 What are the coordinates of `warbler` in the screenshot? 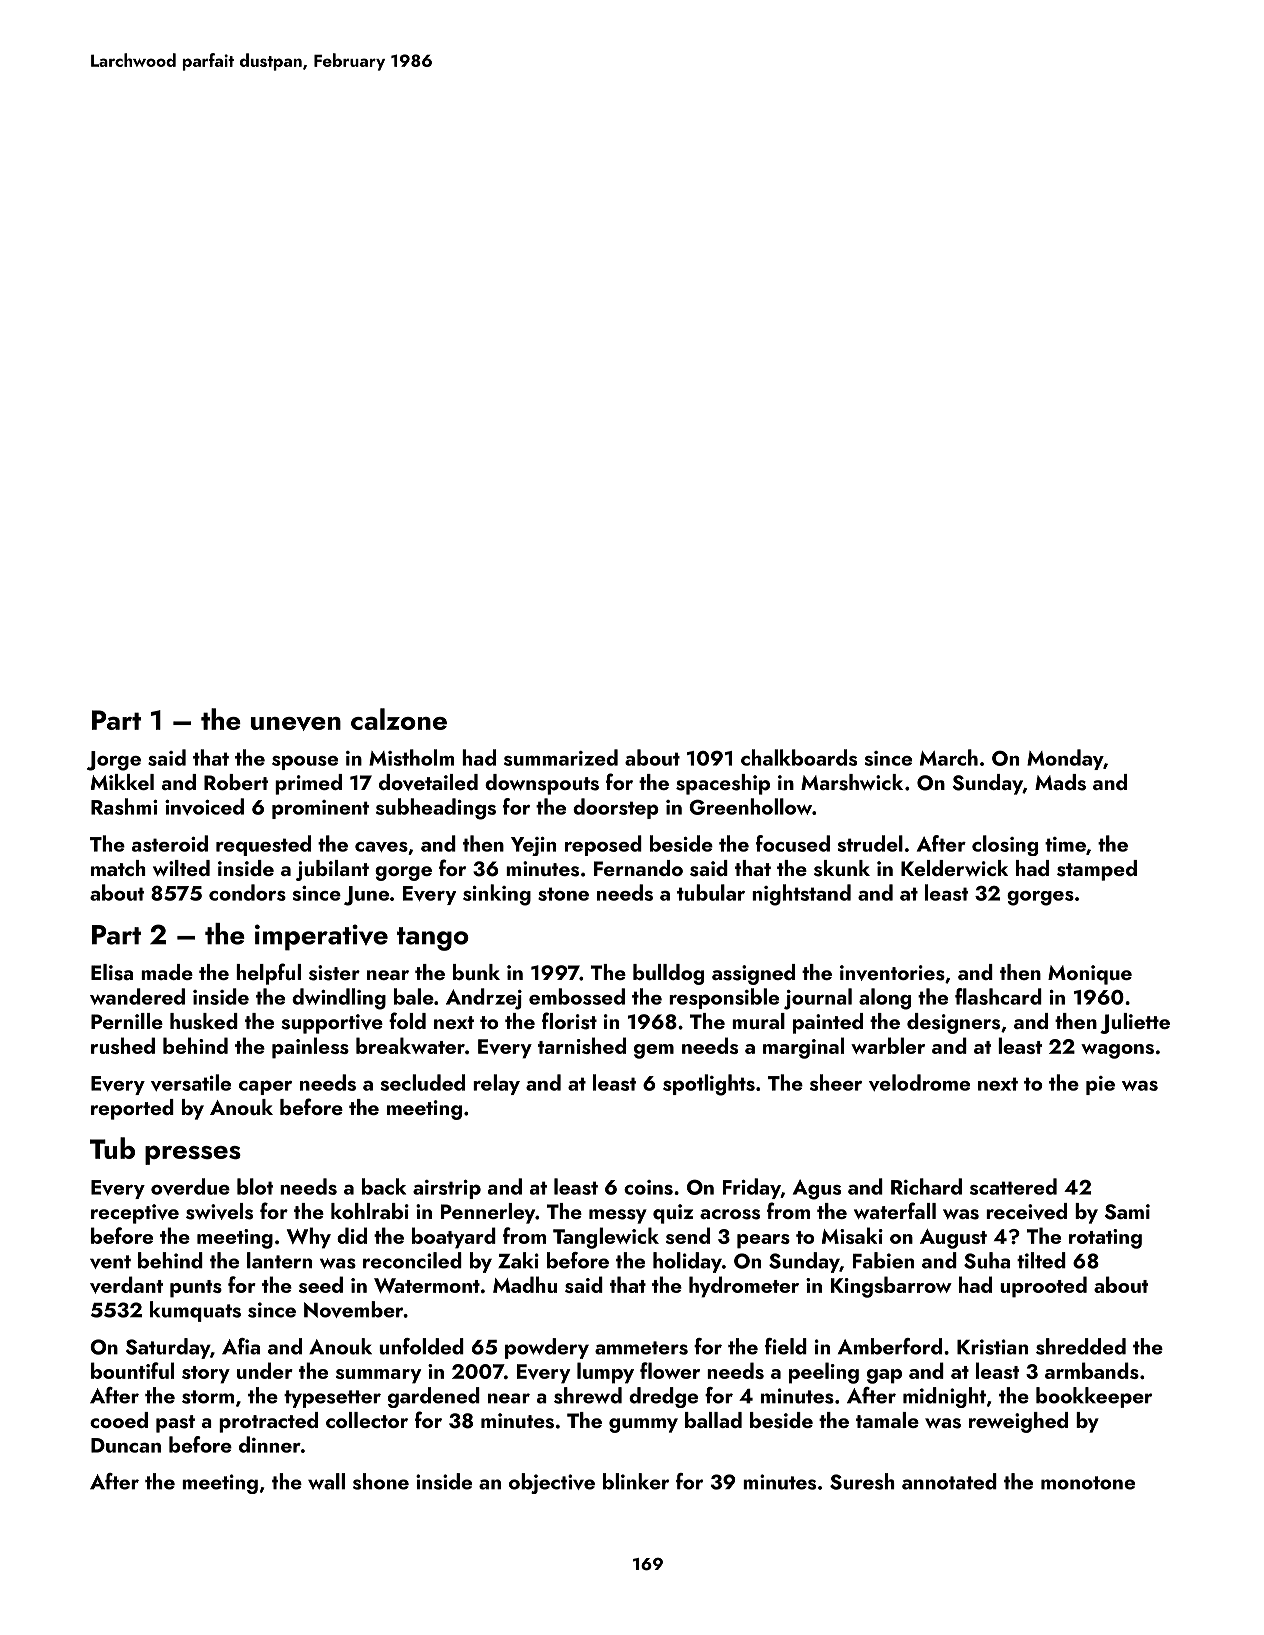 It's located at (888, 1045).
